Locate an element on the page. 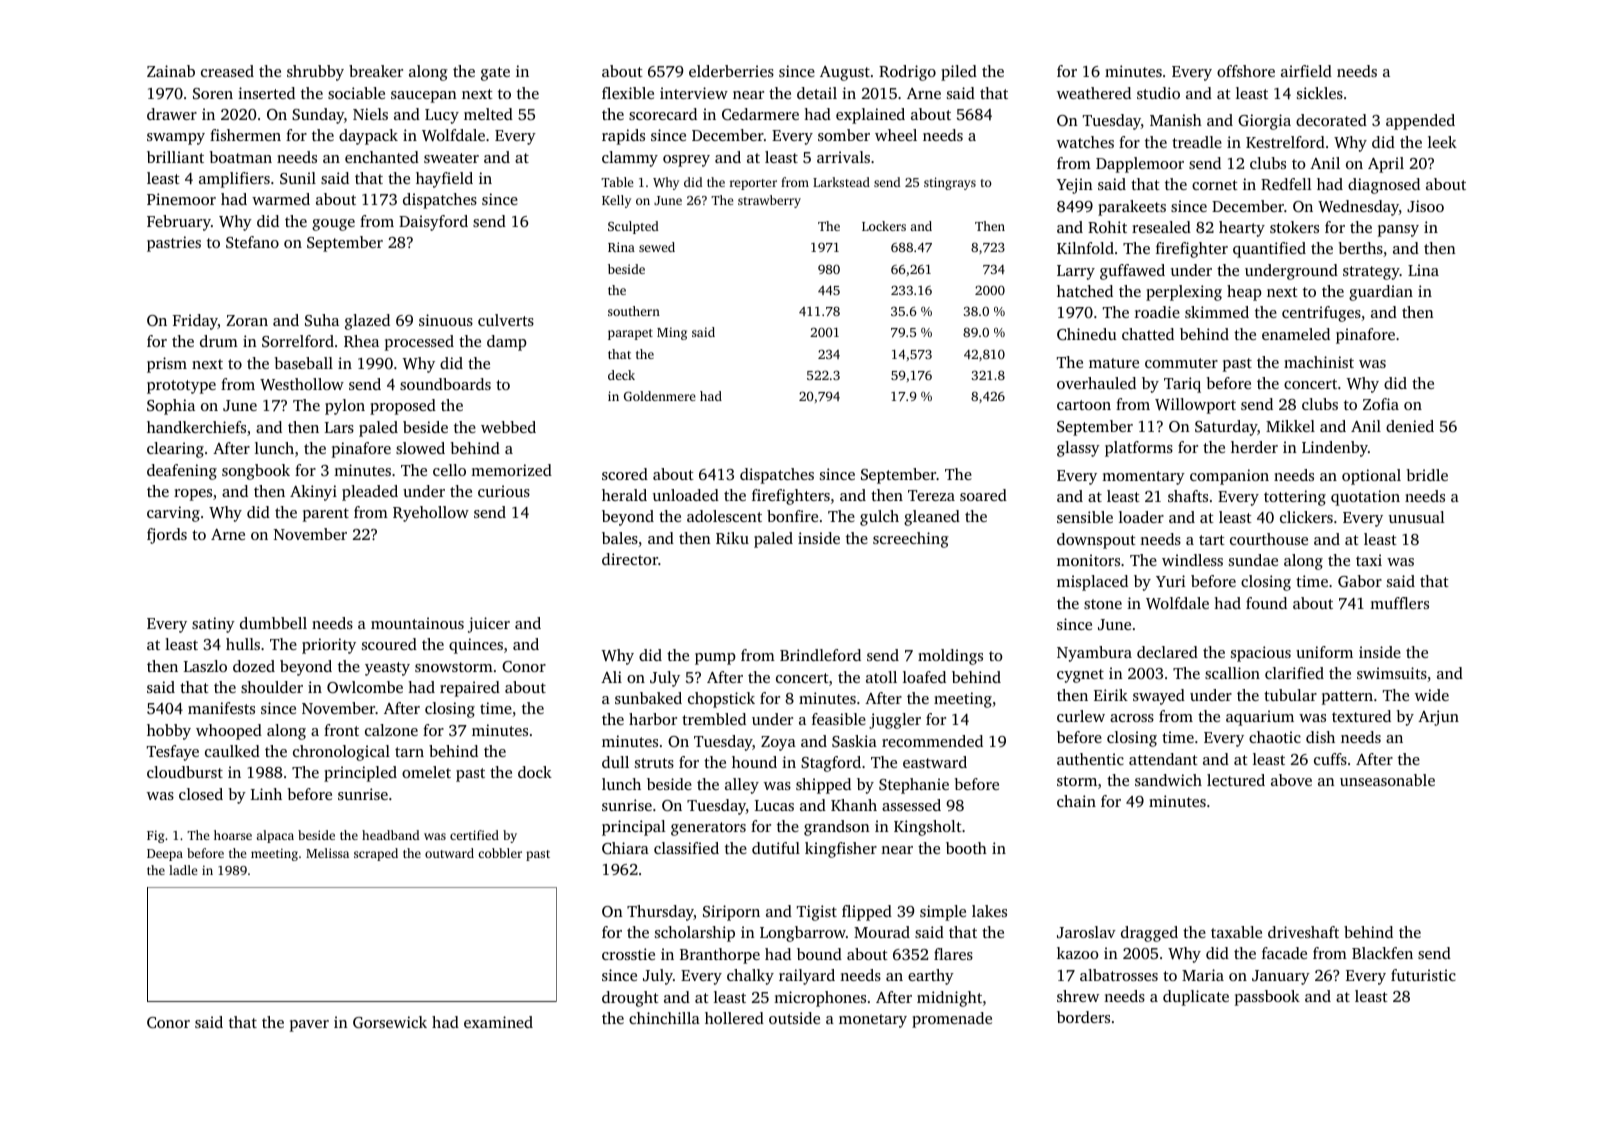  monetary is located at coordinates (873, 1021).
